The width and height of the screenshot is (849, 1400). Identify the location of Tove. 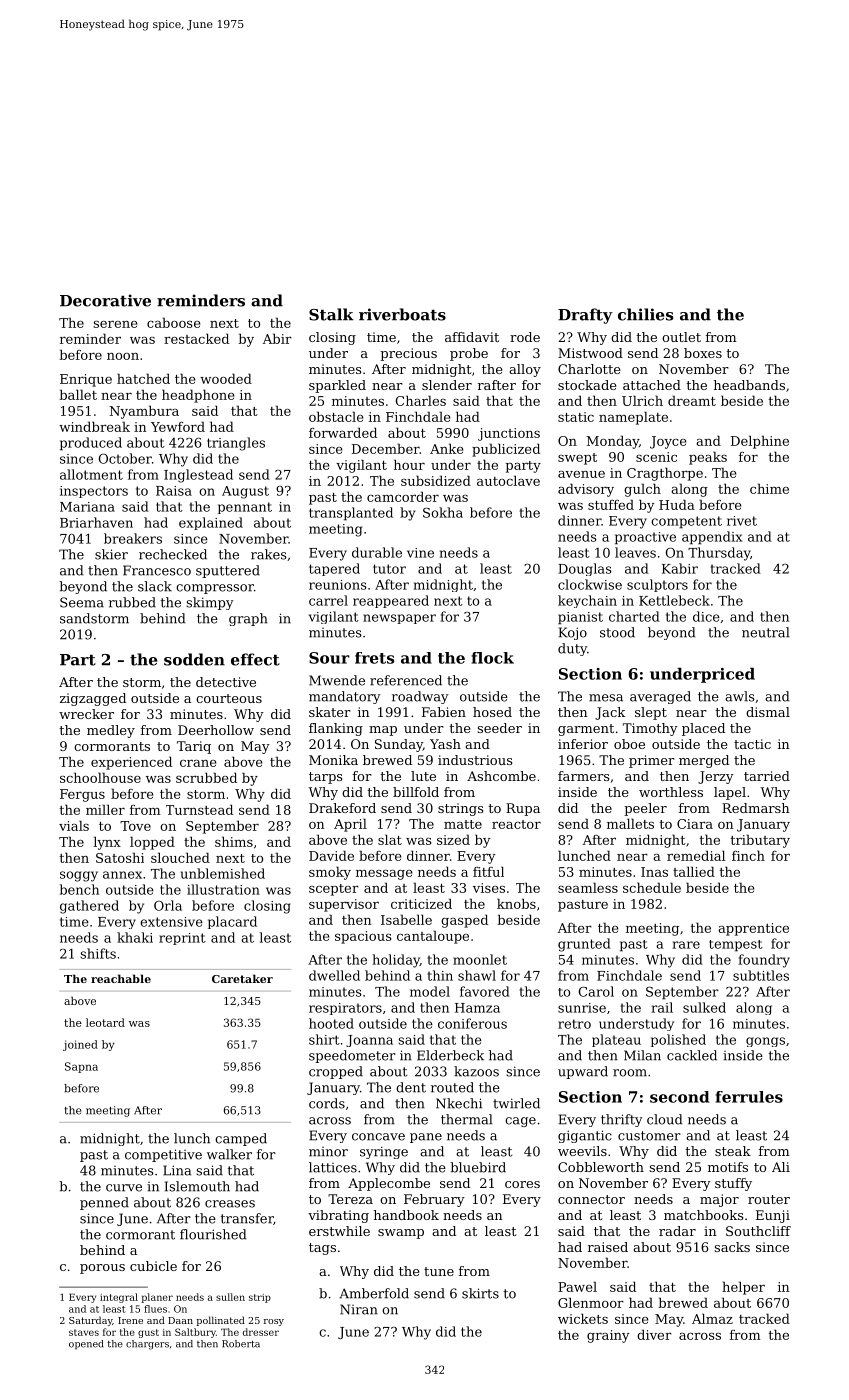
(135, 826).
